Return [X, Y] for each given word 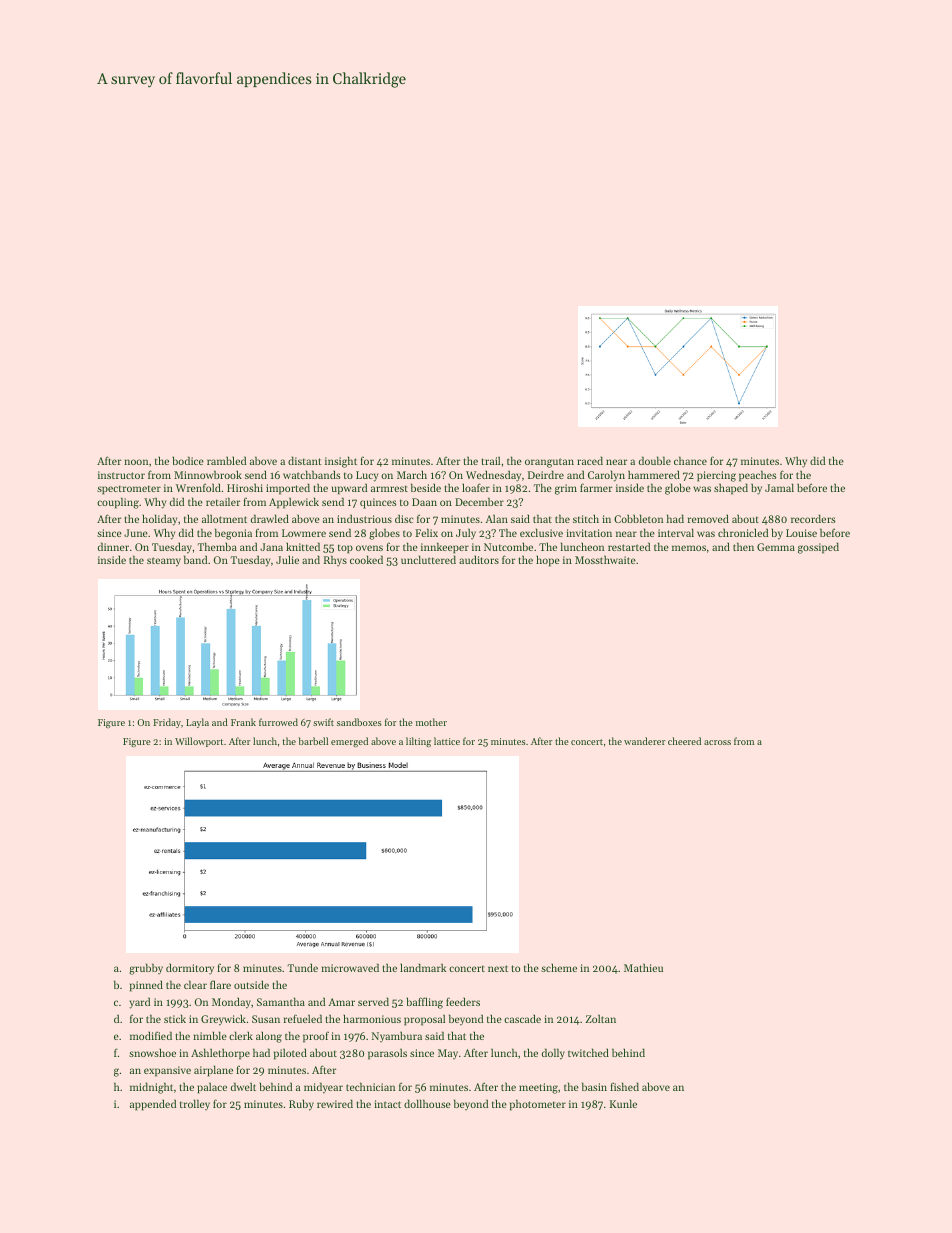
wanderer [644, 741]
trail [490, 460]
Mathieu [643, 967]
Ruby [301, 1105]
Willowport [199, 742]
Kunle [623, 1103]
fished [624, 1086]
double [655, 460]
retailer [223, 501]
